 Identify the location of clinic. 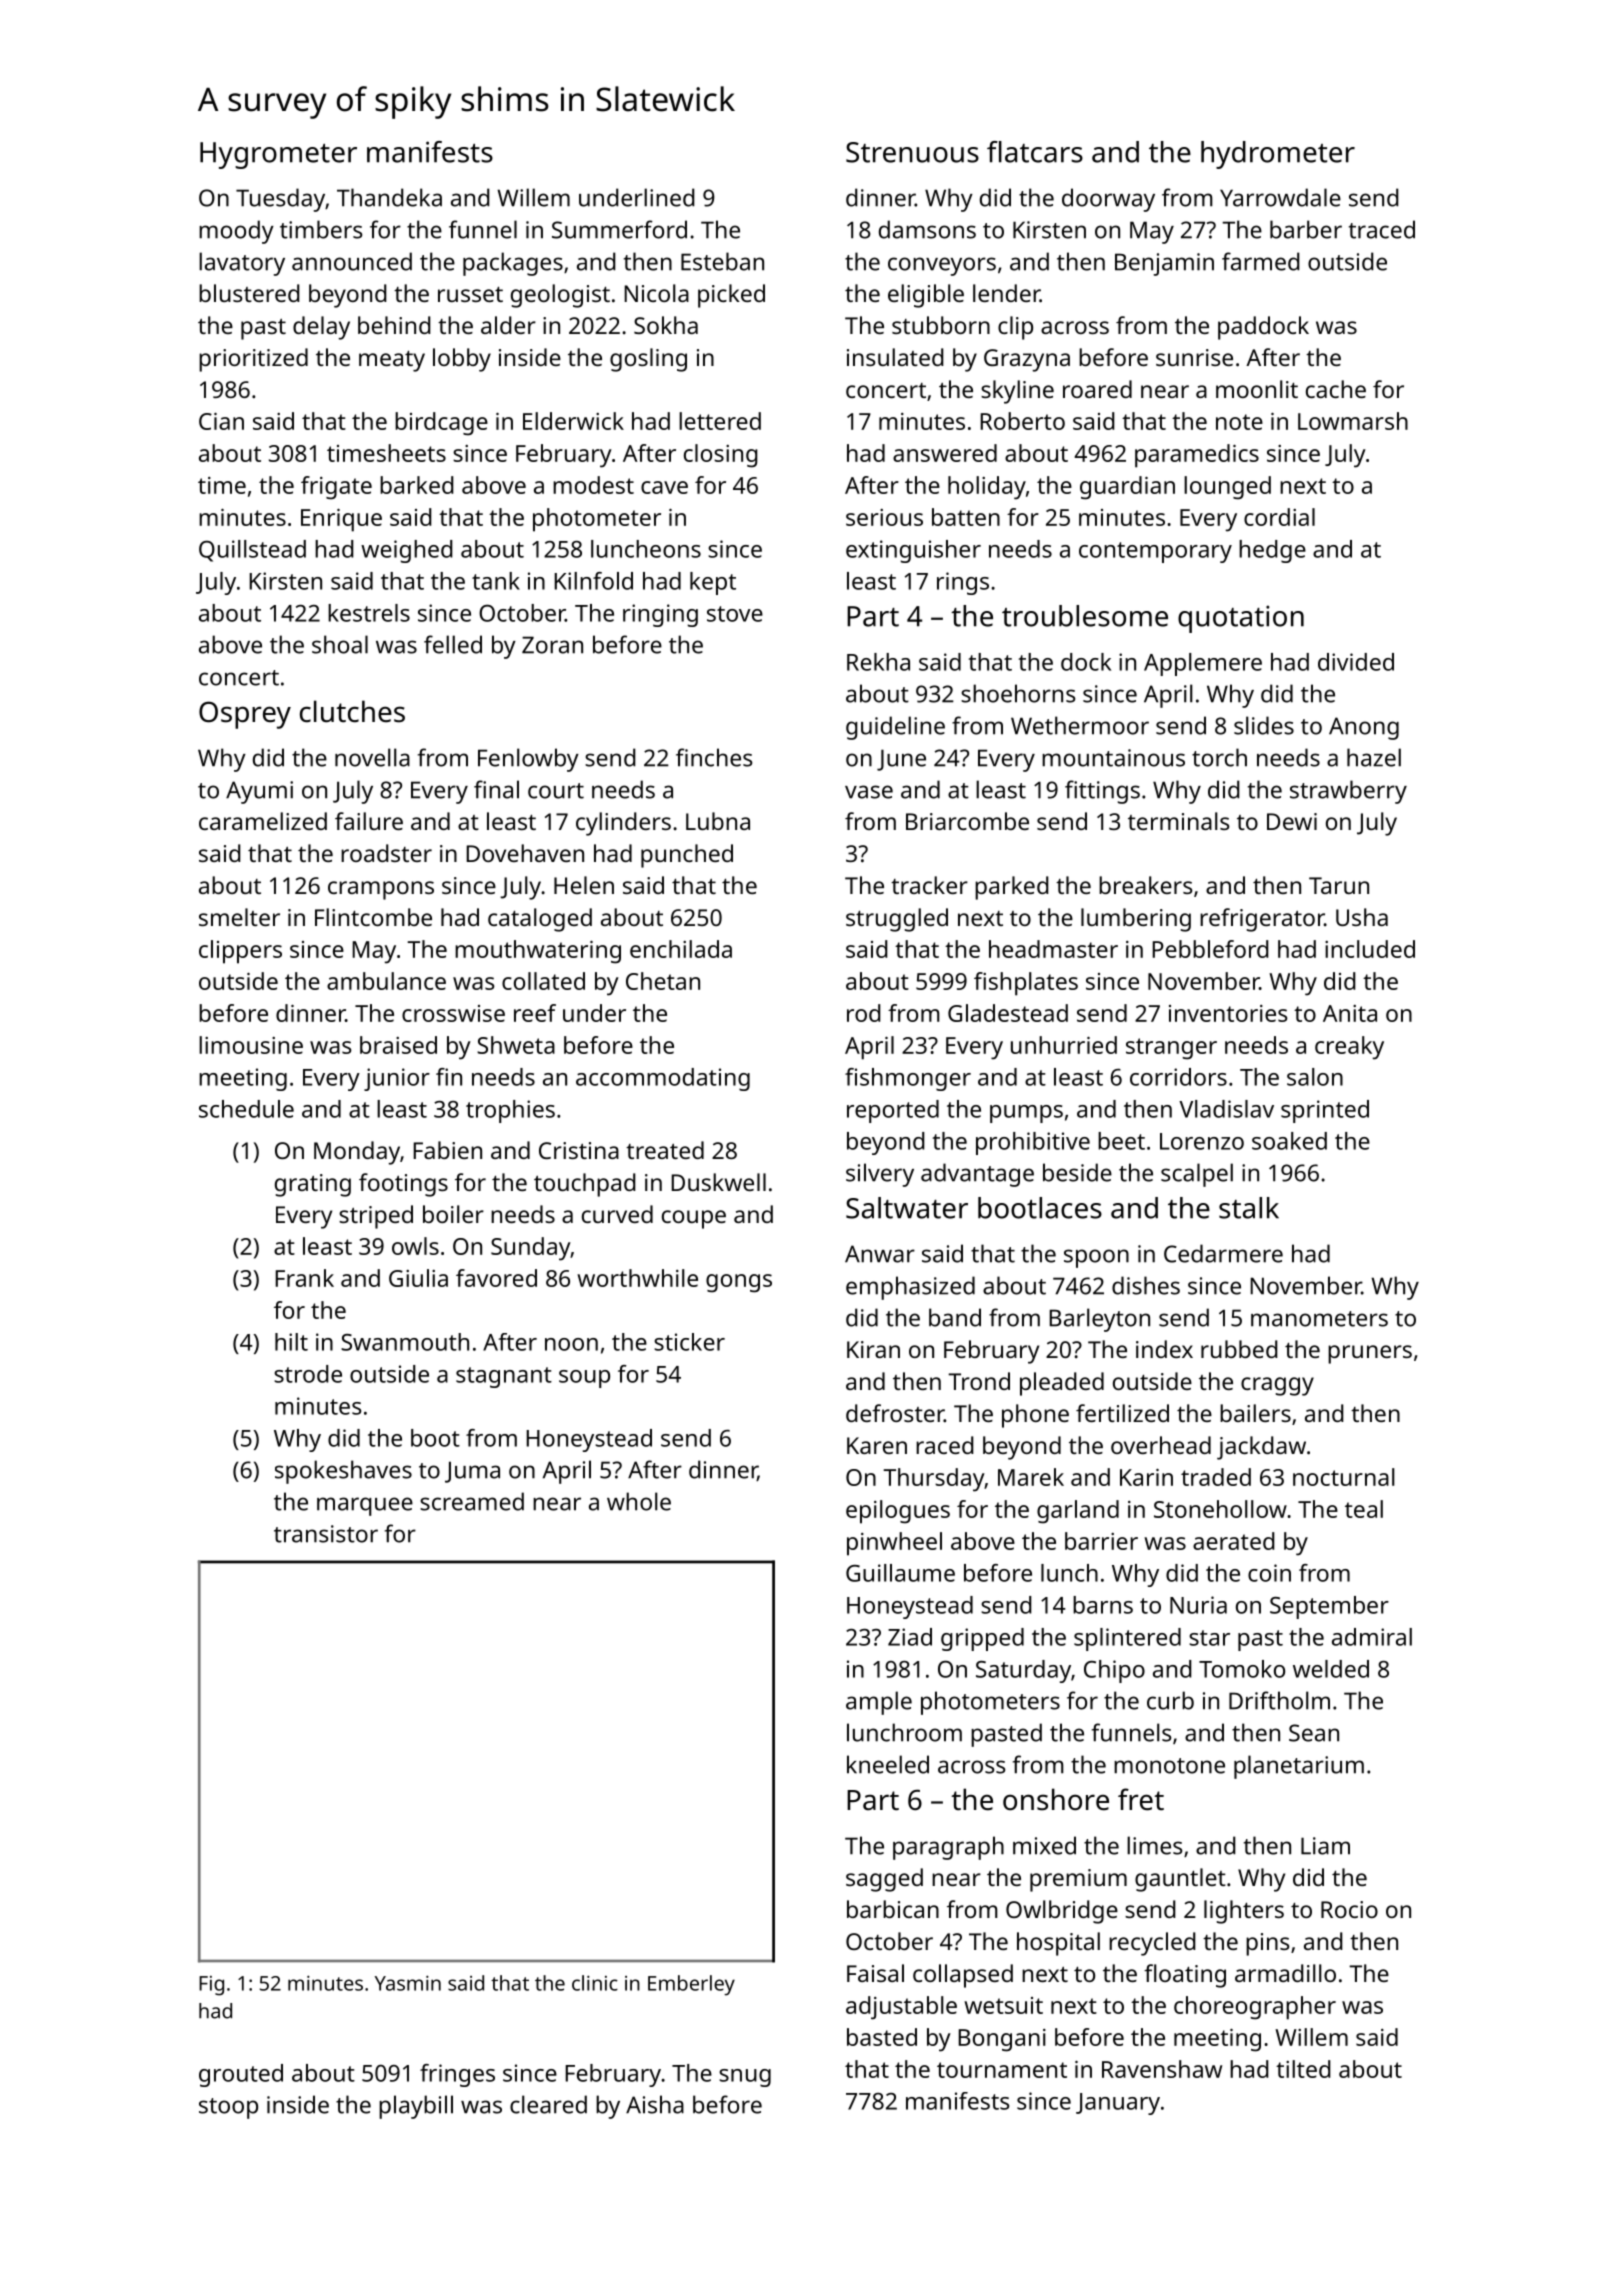
(595, 1983).
